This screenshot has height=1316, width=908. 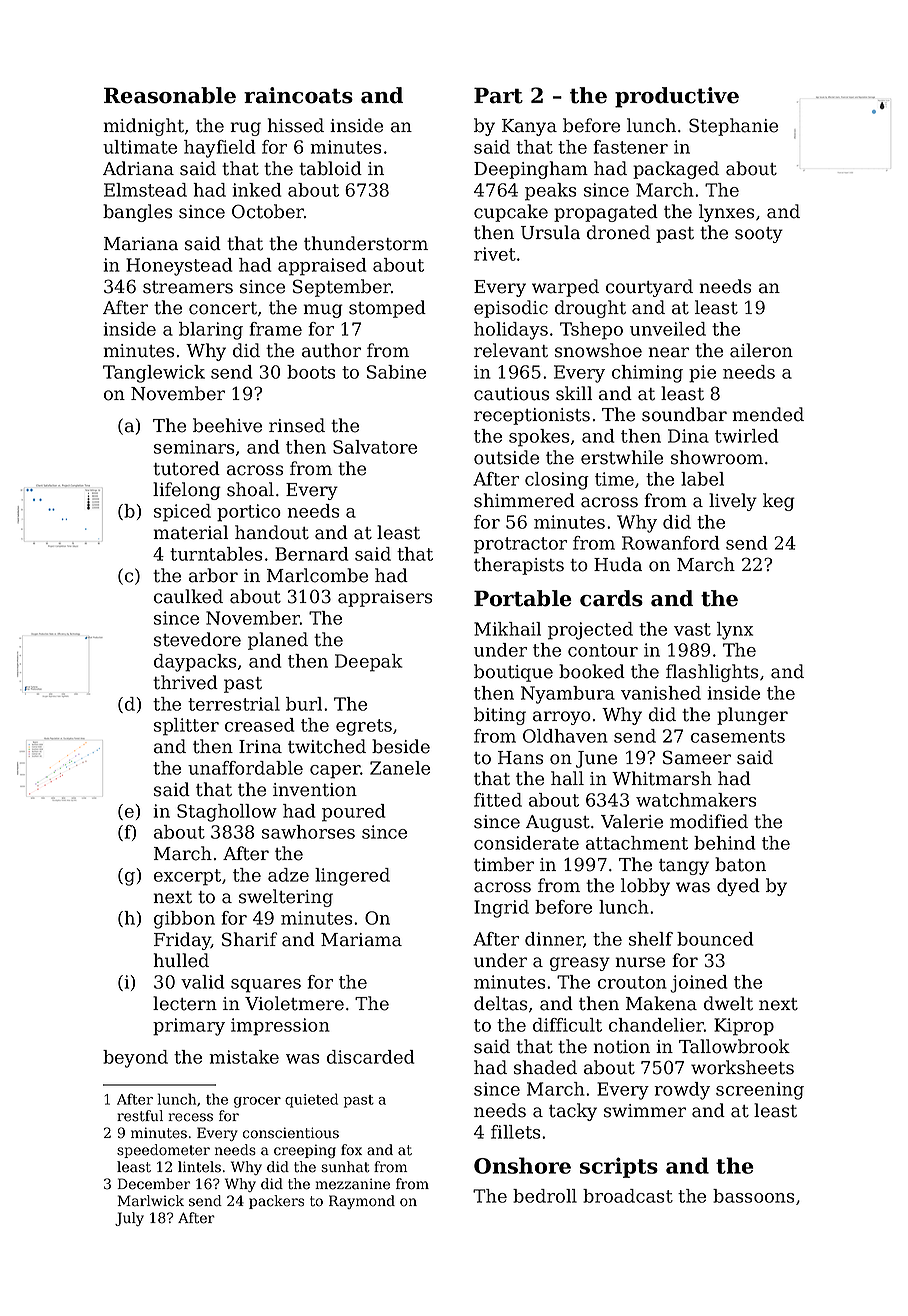 What do you see at coordinates (598, 350) in the screenshot?
I see `snowshoe` at bounding box center [598, 350].
